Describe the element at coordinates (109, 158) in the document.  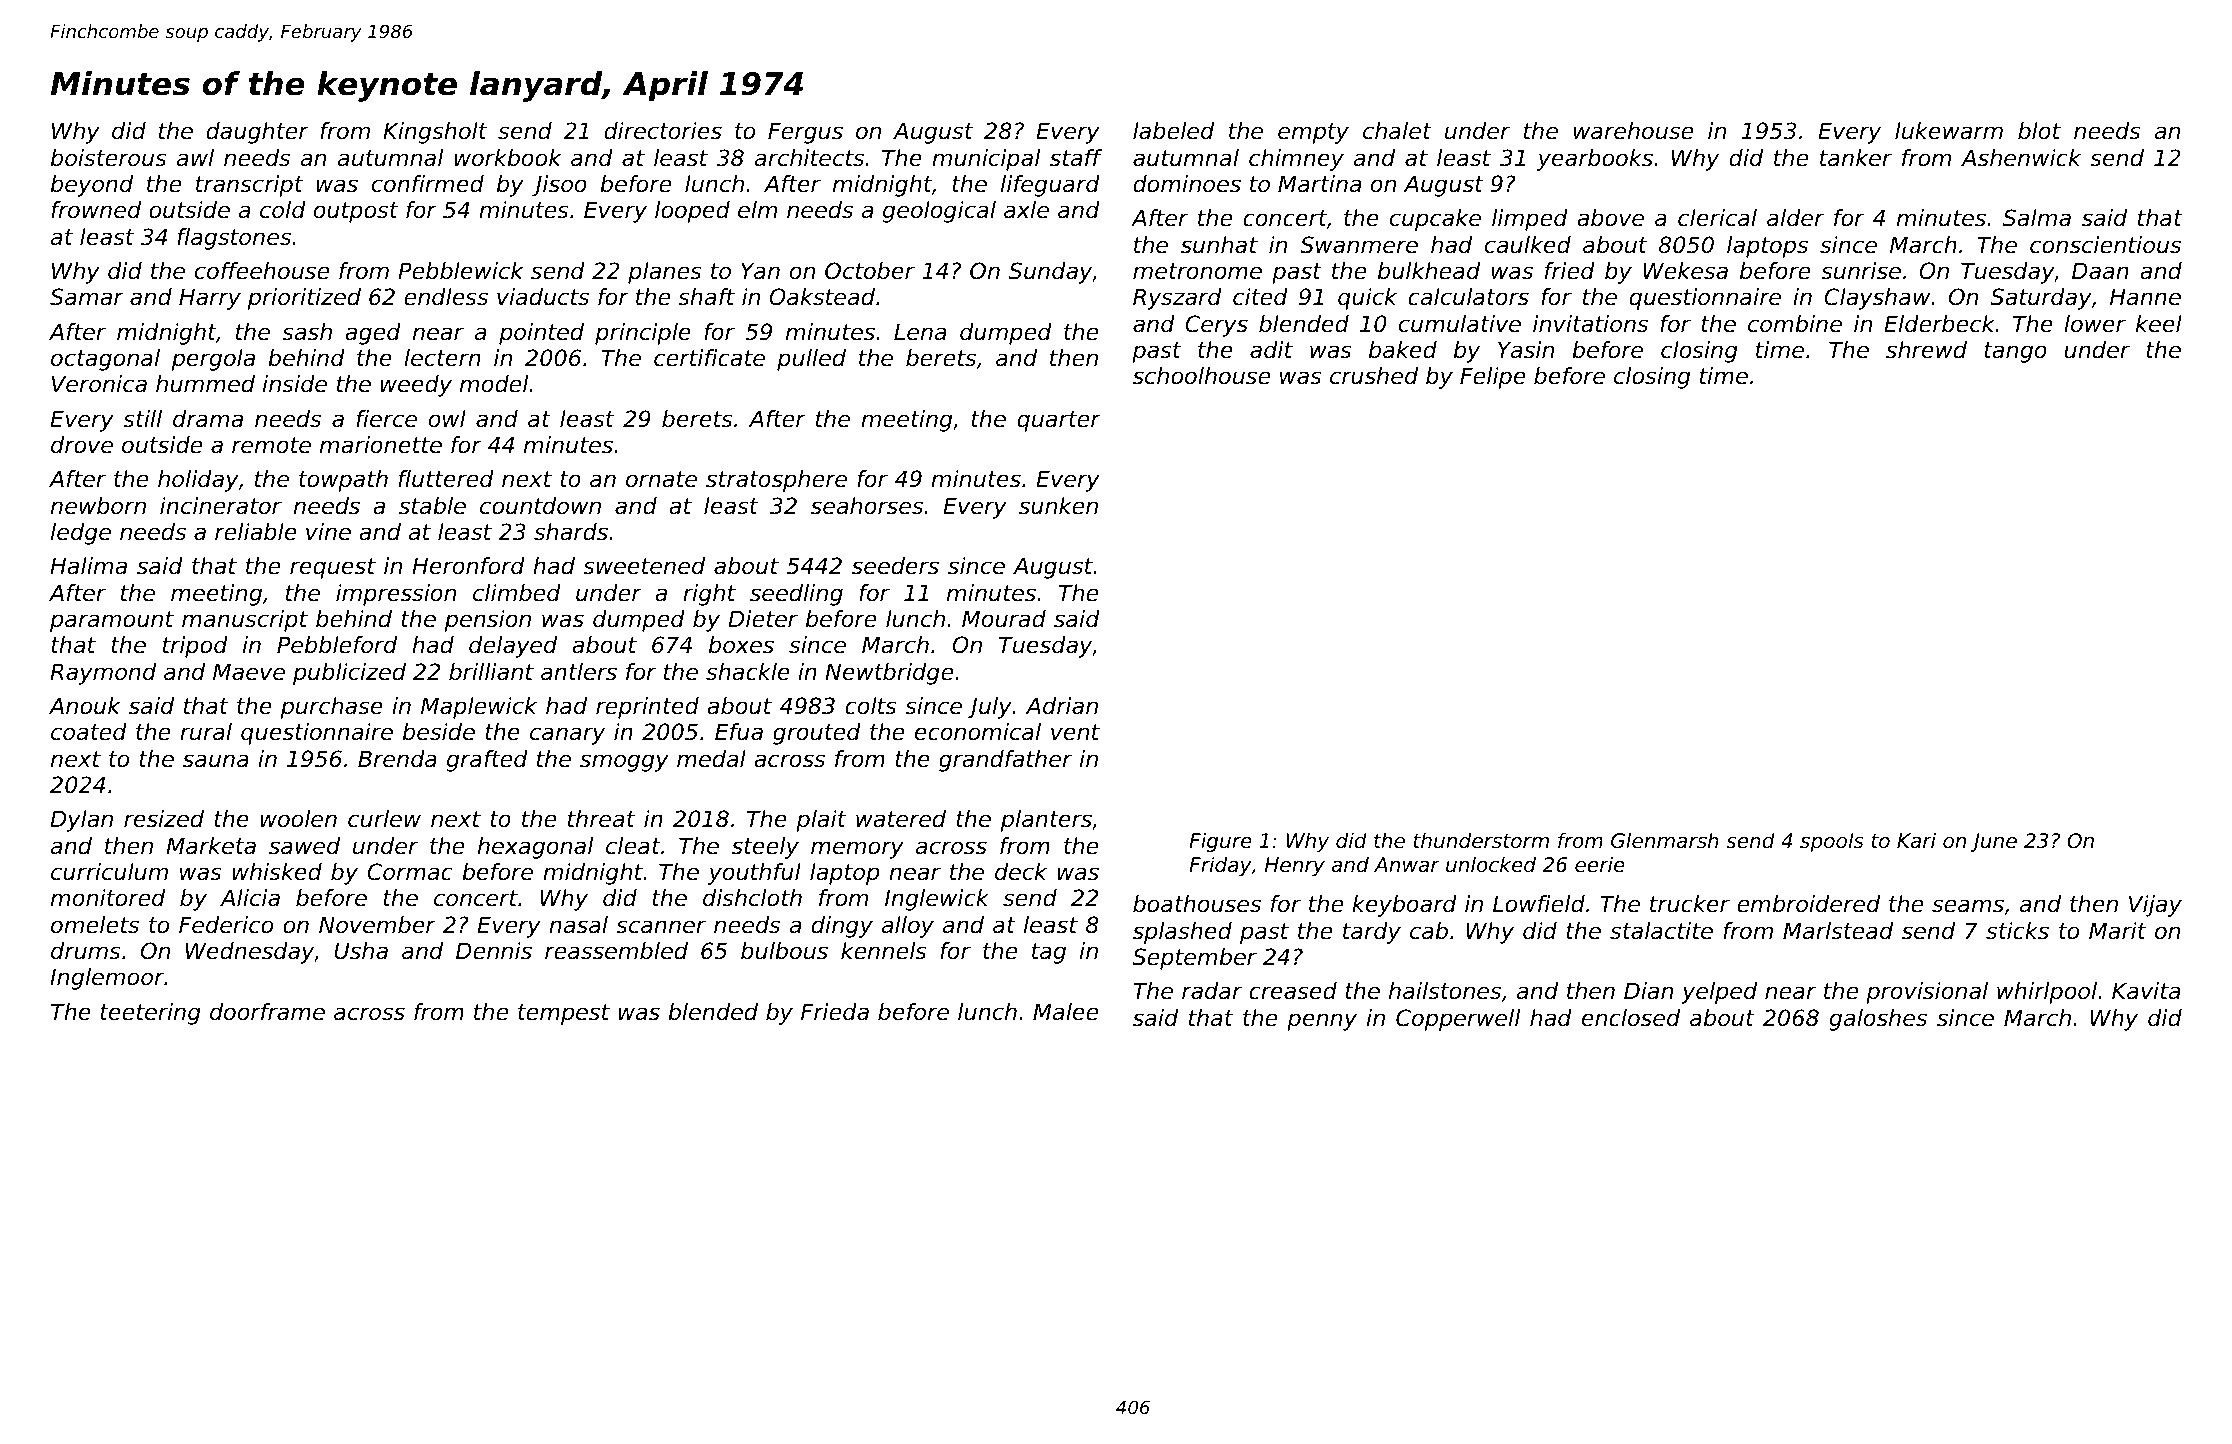
I see `boisterous` at that location.
